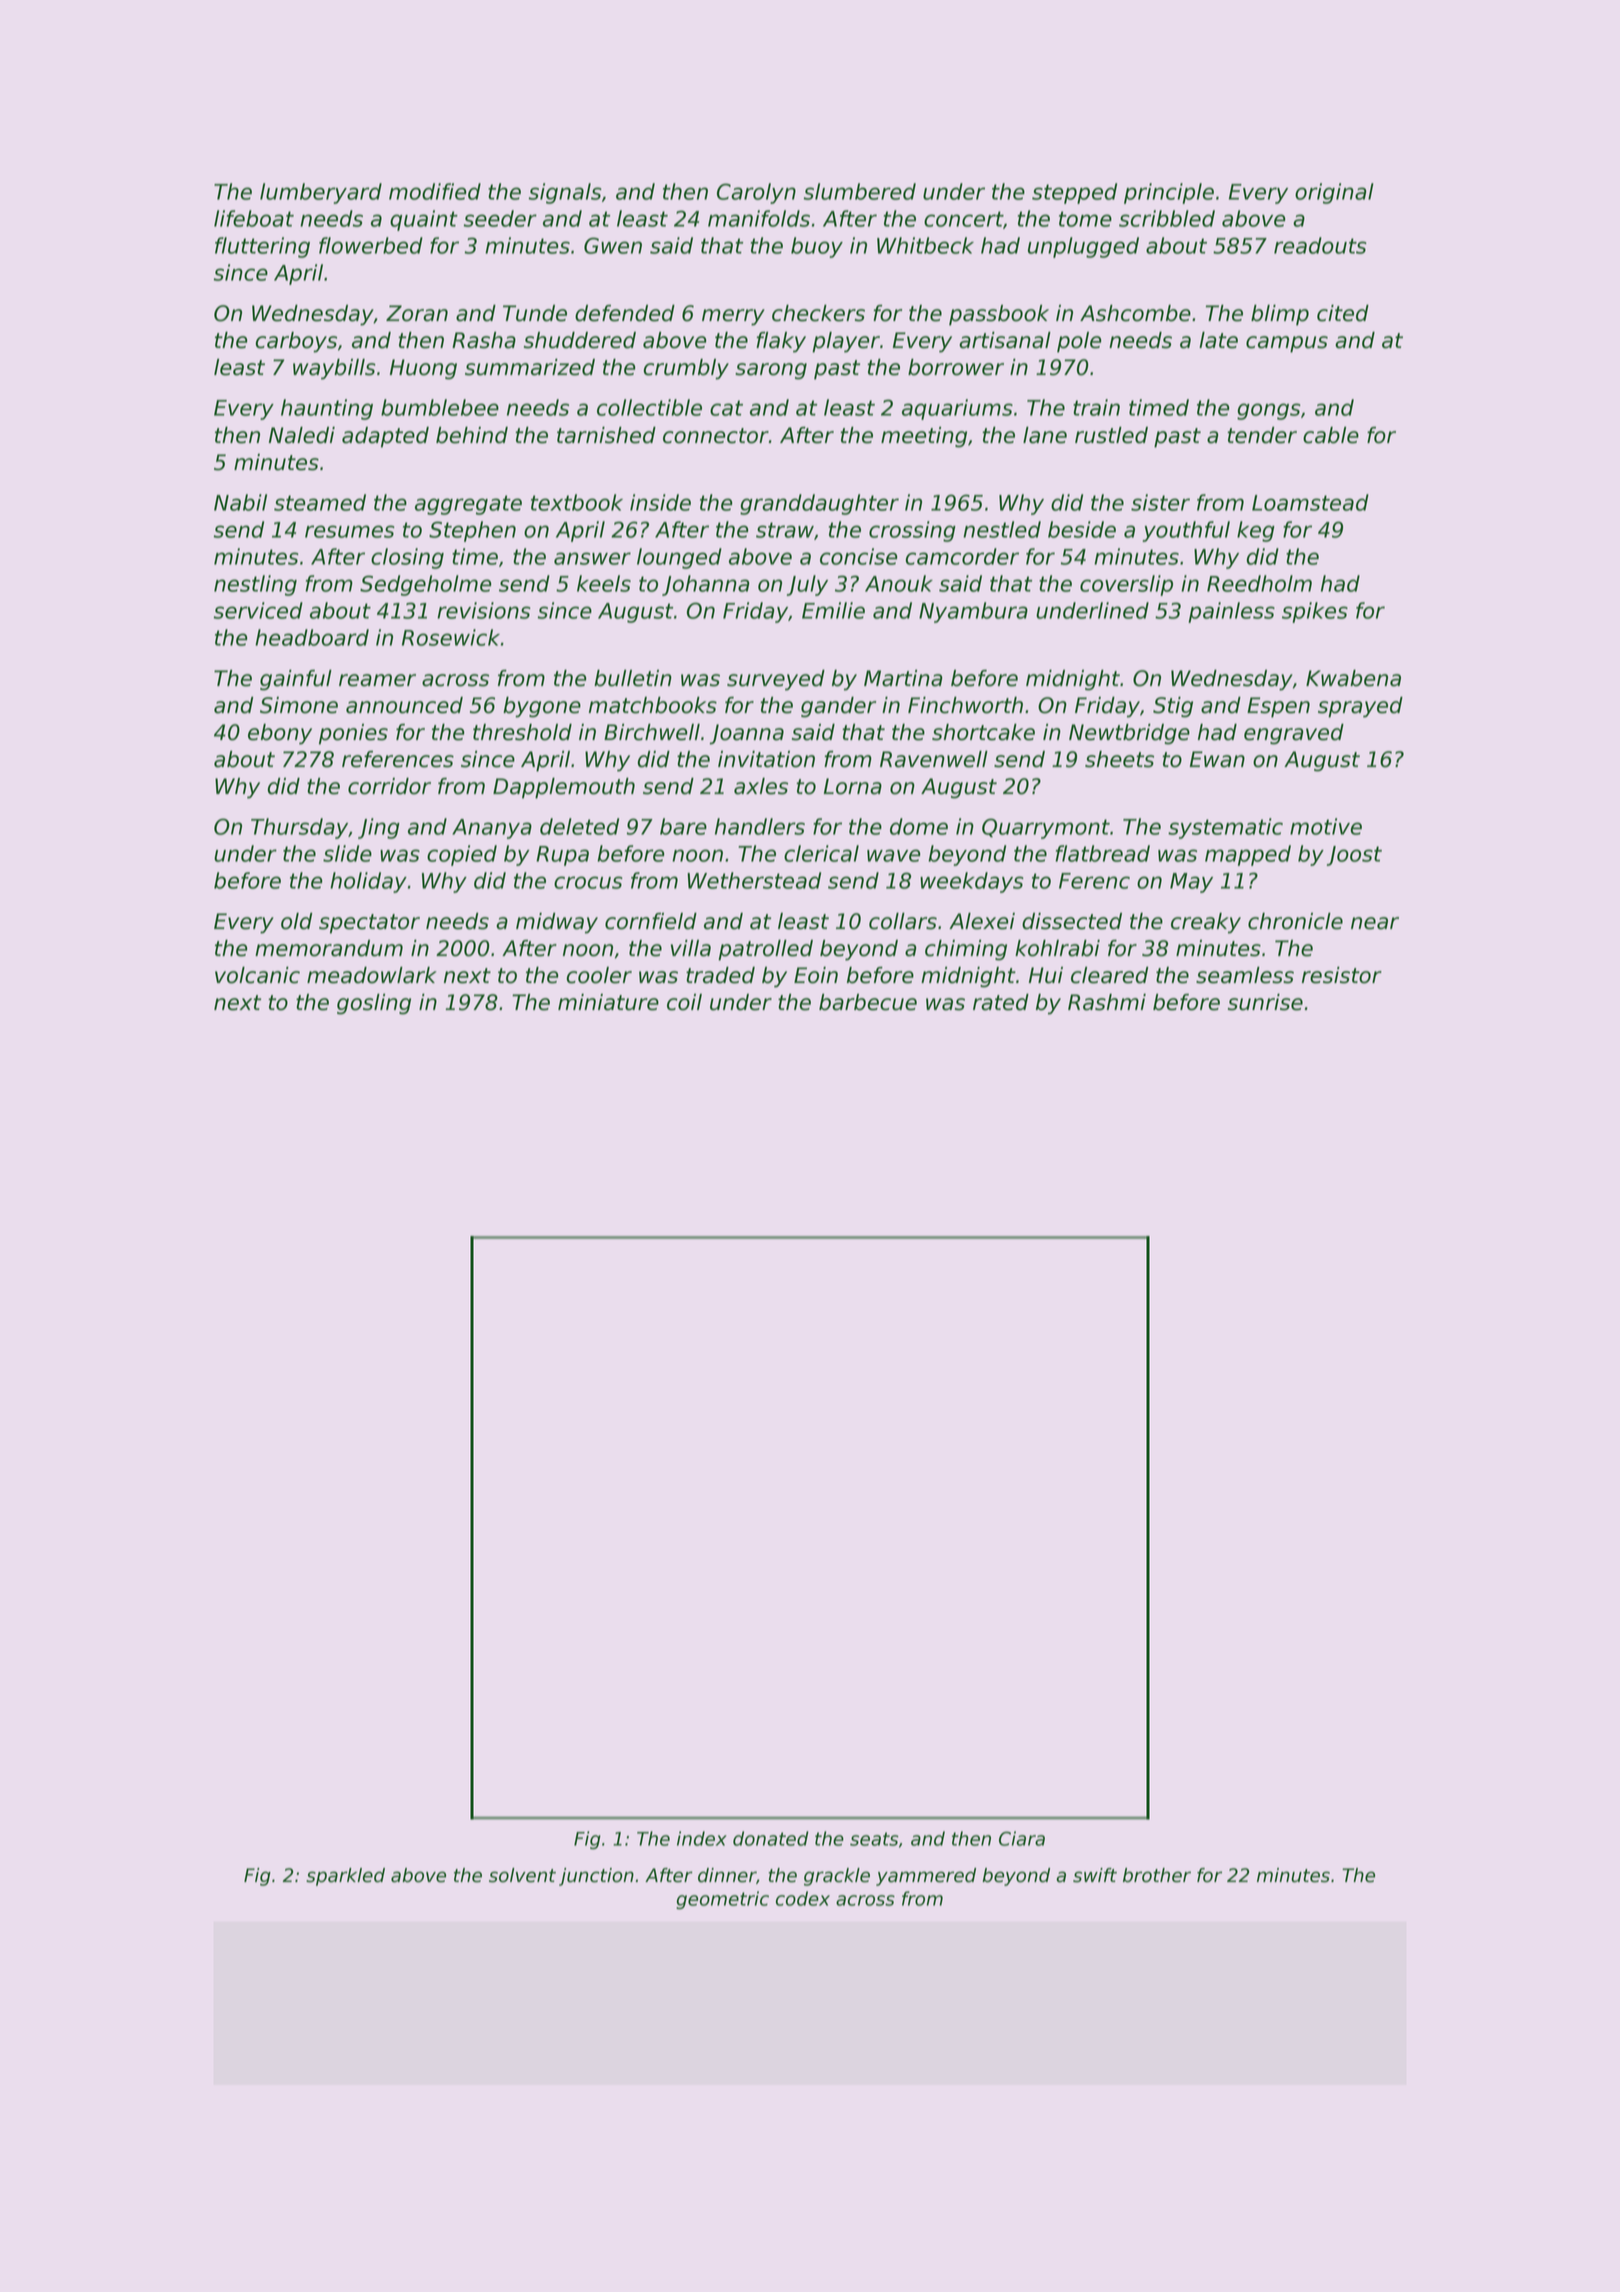 This page has width=1620, height=2292. I want to click on gosling, so click(374, 1004).
